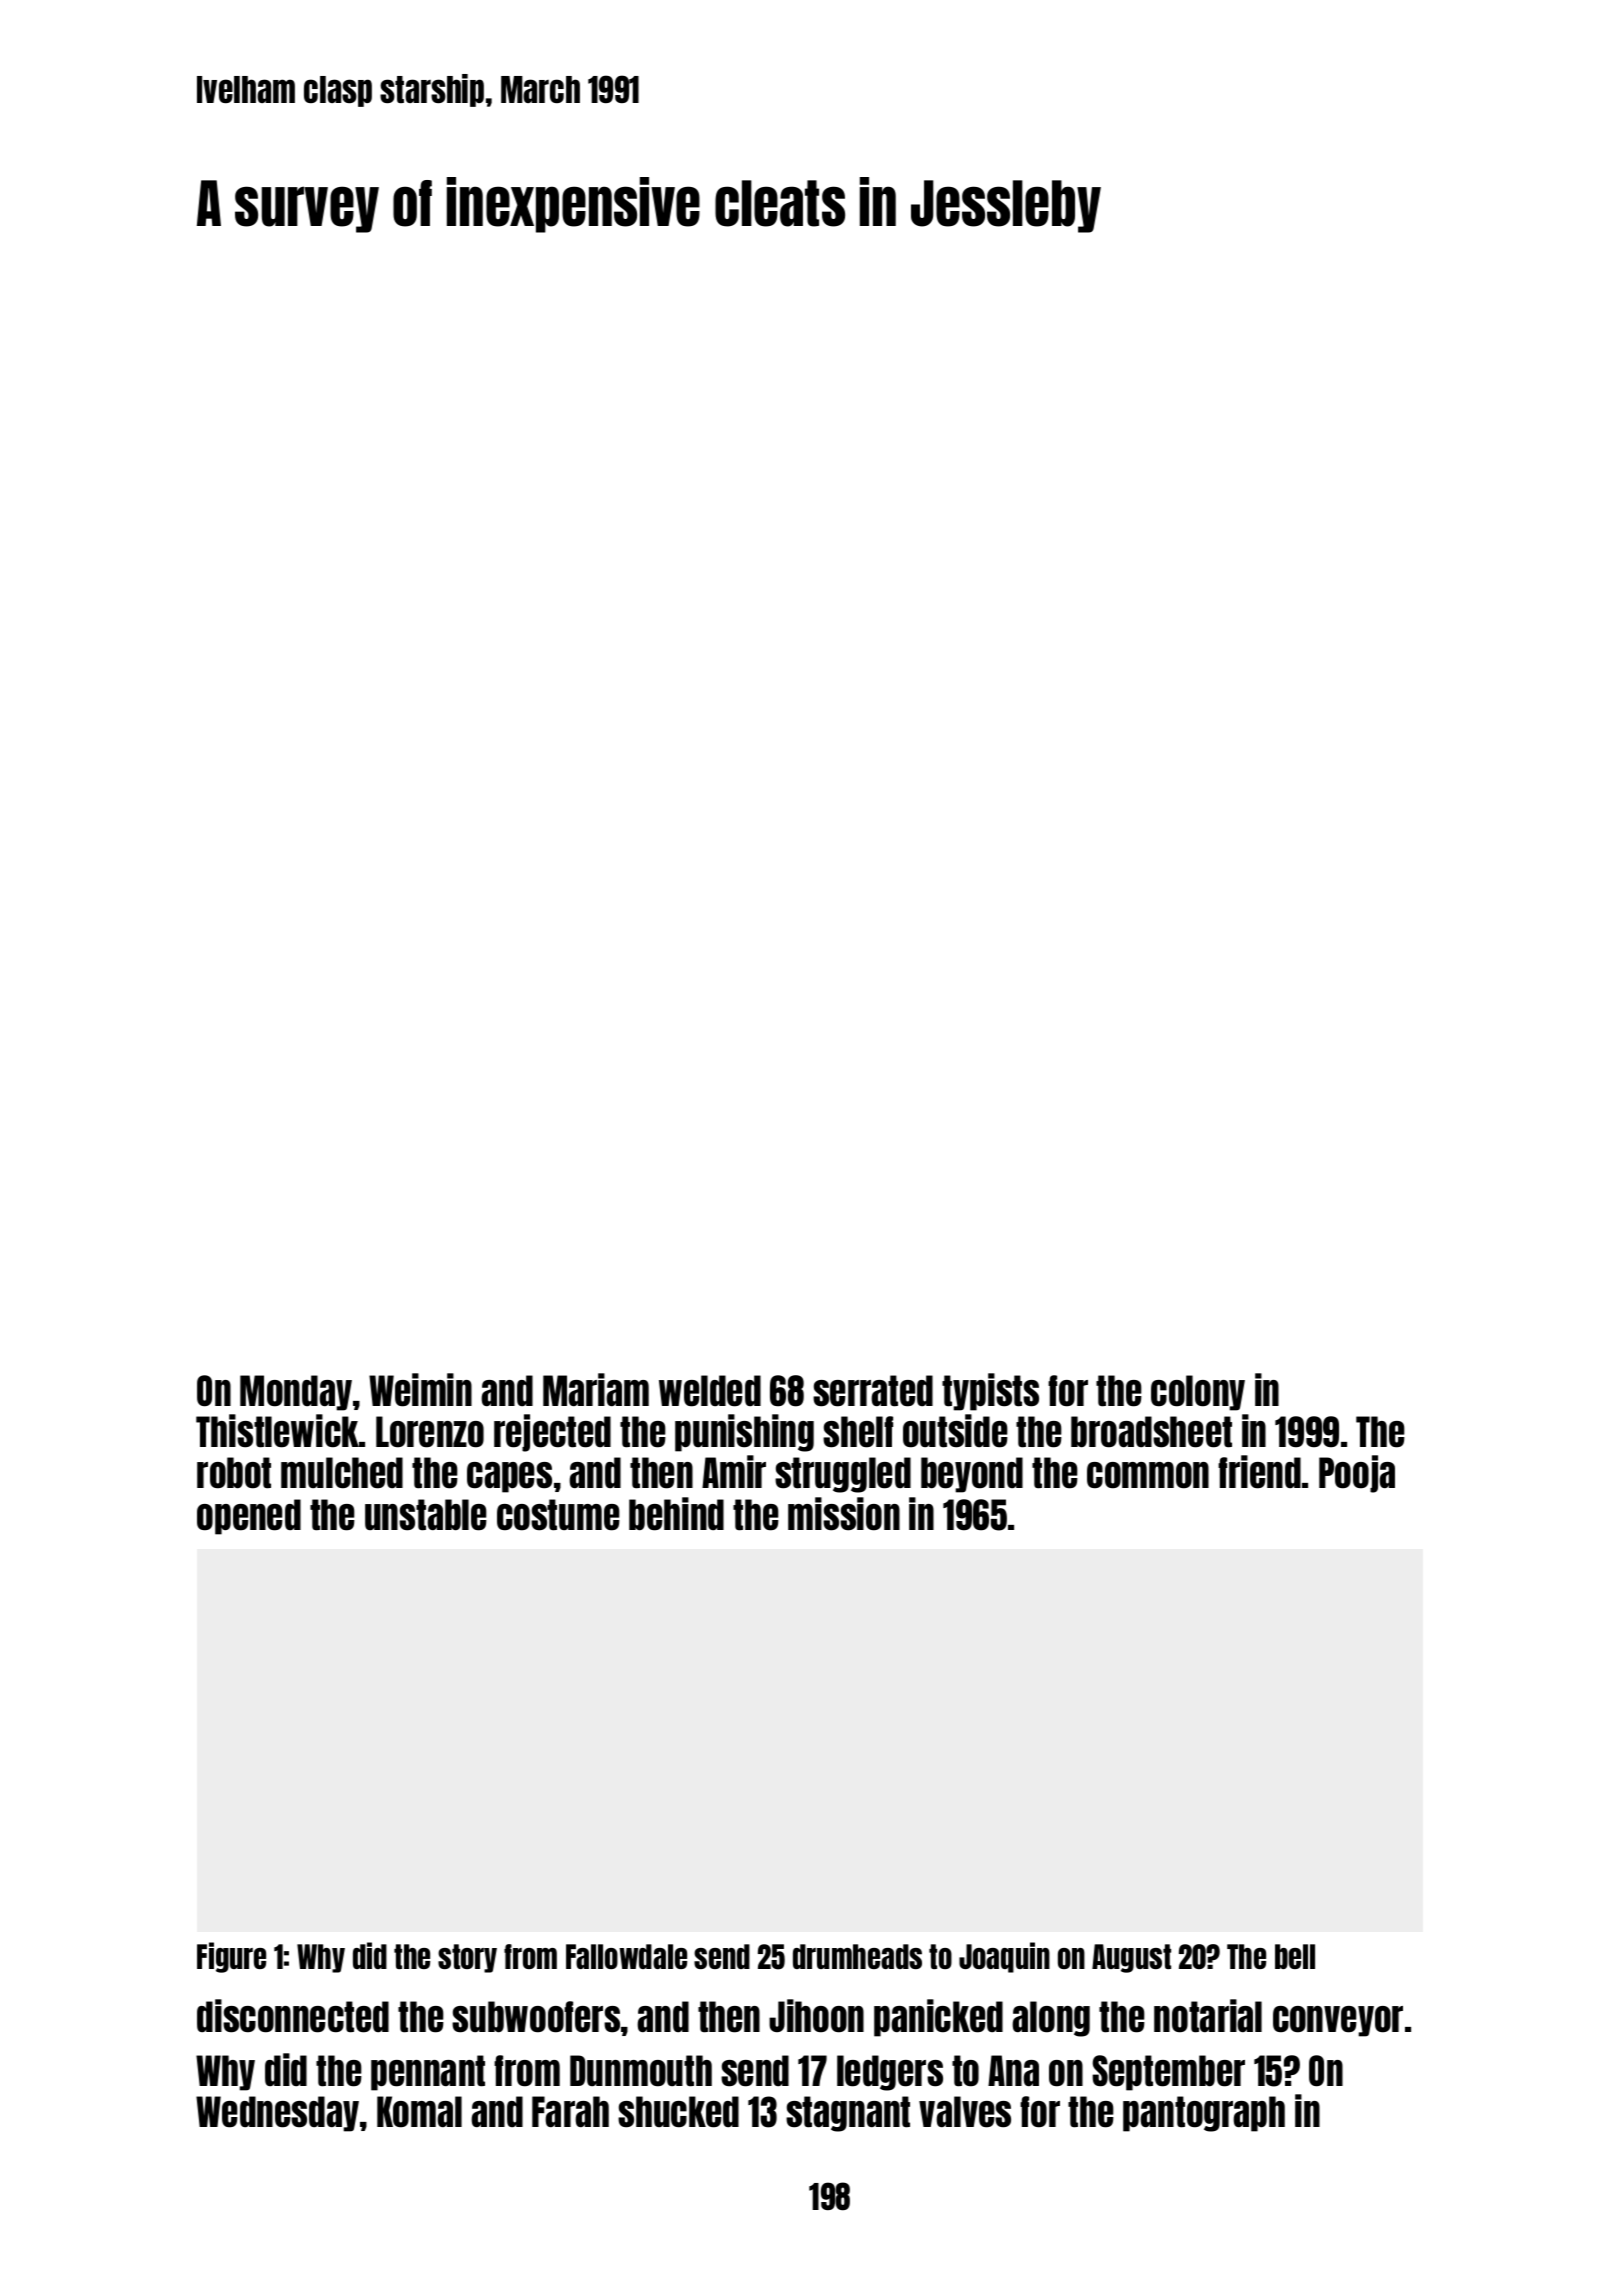  What do you see at coordinates (277, 1431) in the page?
I see `Thistlewick` at bounding box center [277, 1431].
